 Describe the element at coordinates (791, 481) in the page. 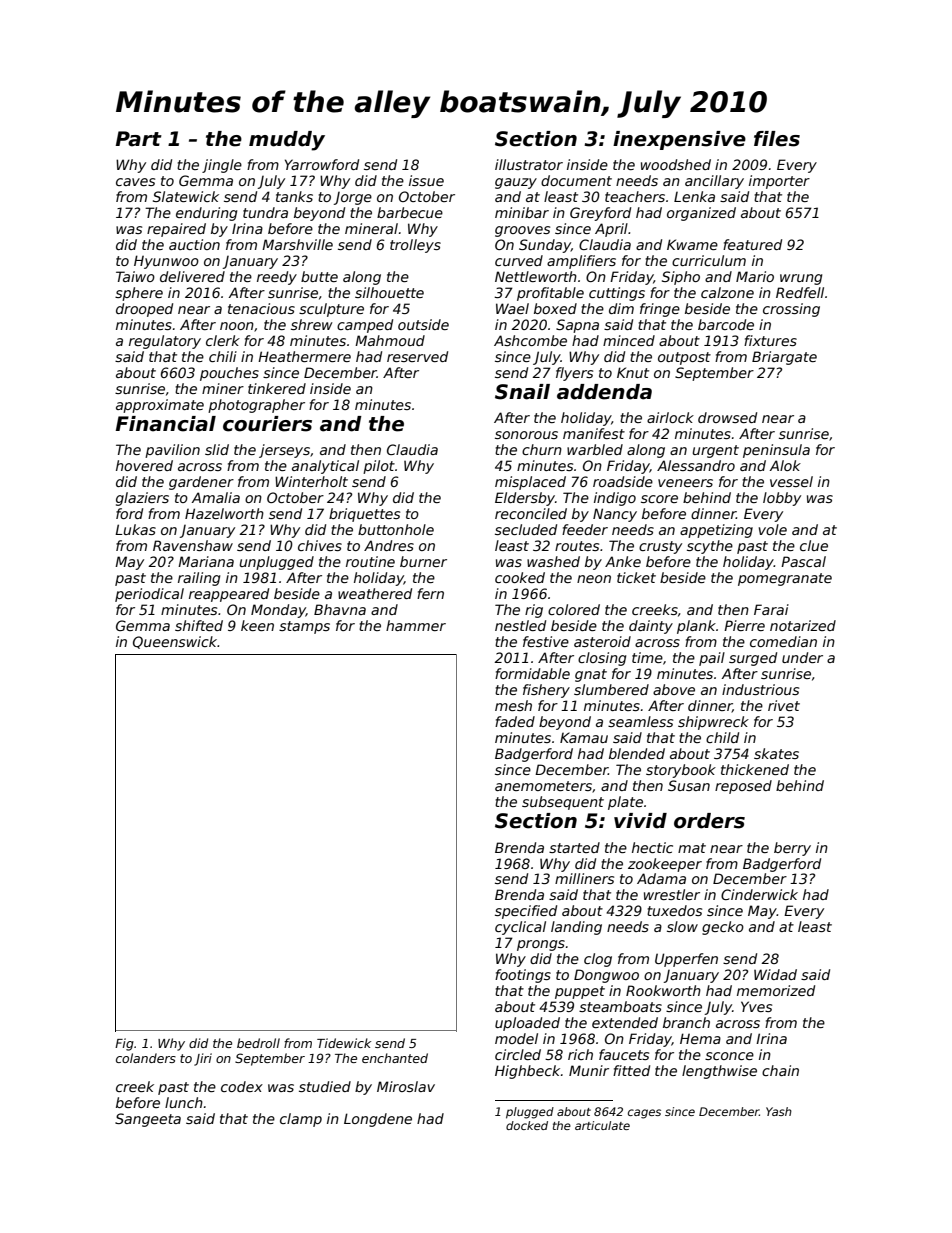

I see `vessel` at that location.
